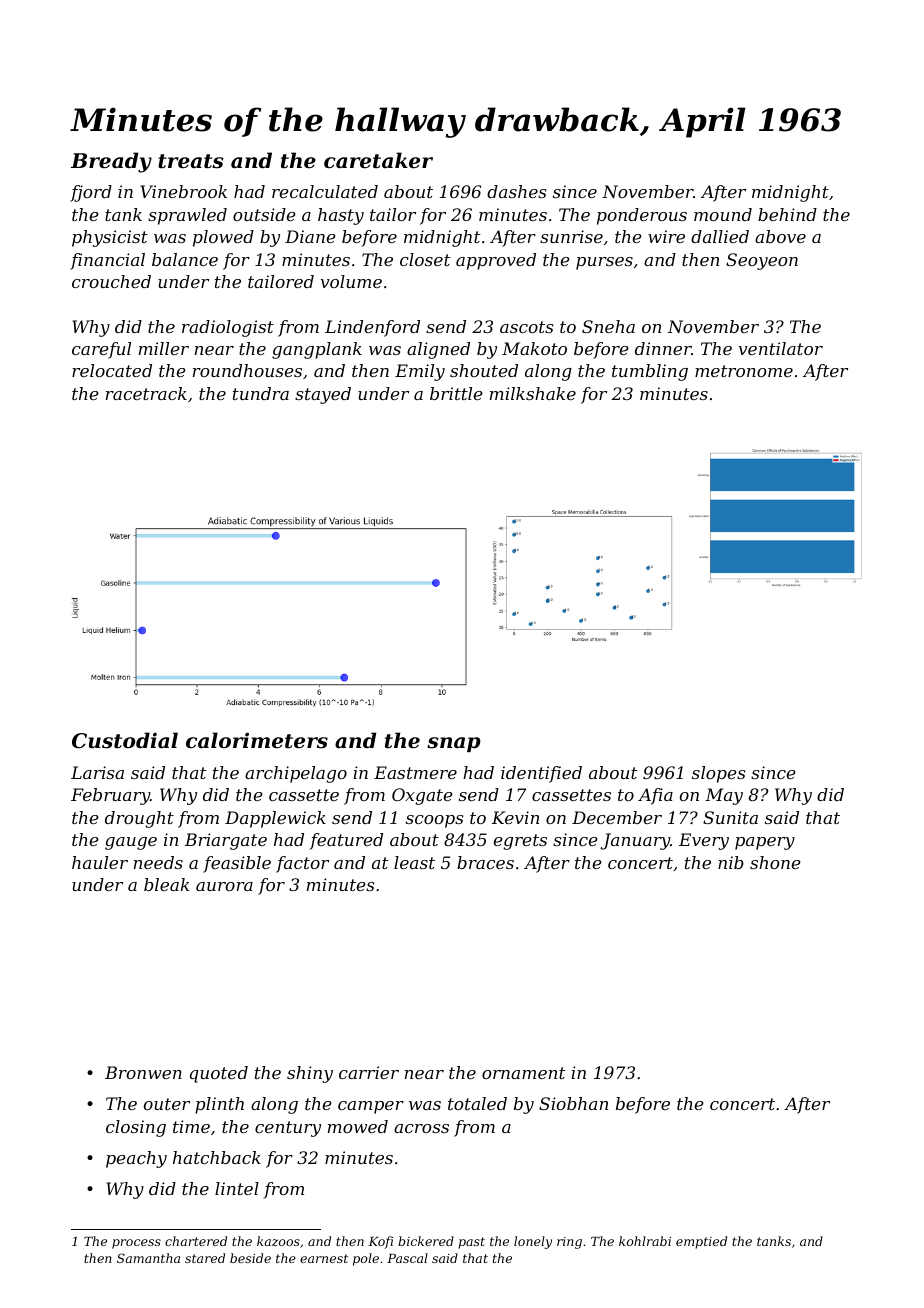  What do you see at coordinates (731, 862) in the page?
I see `nib` at bounding box center [731, 862].
